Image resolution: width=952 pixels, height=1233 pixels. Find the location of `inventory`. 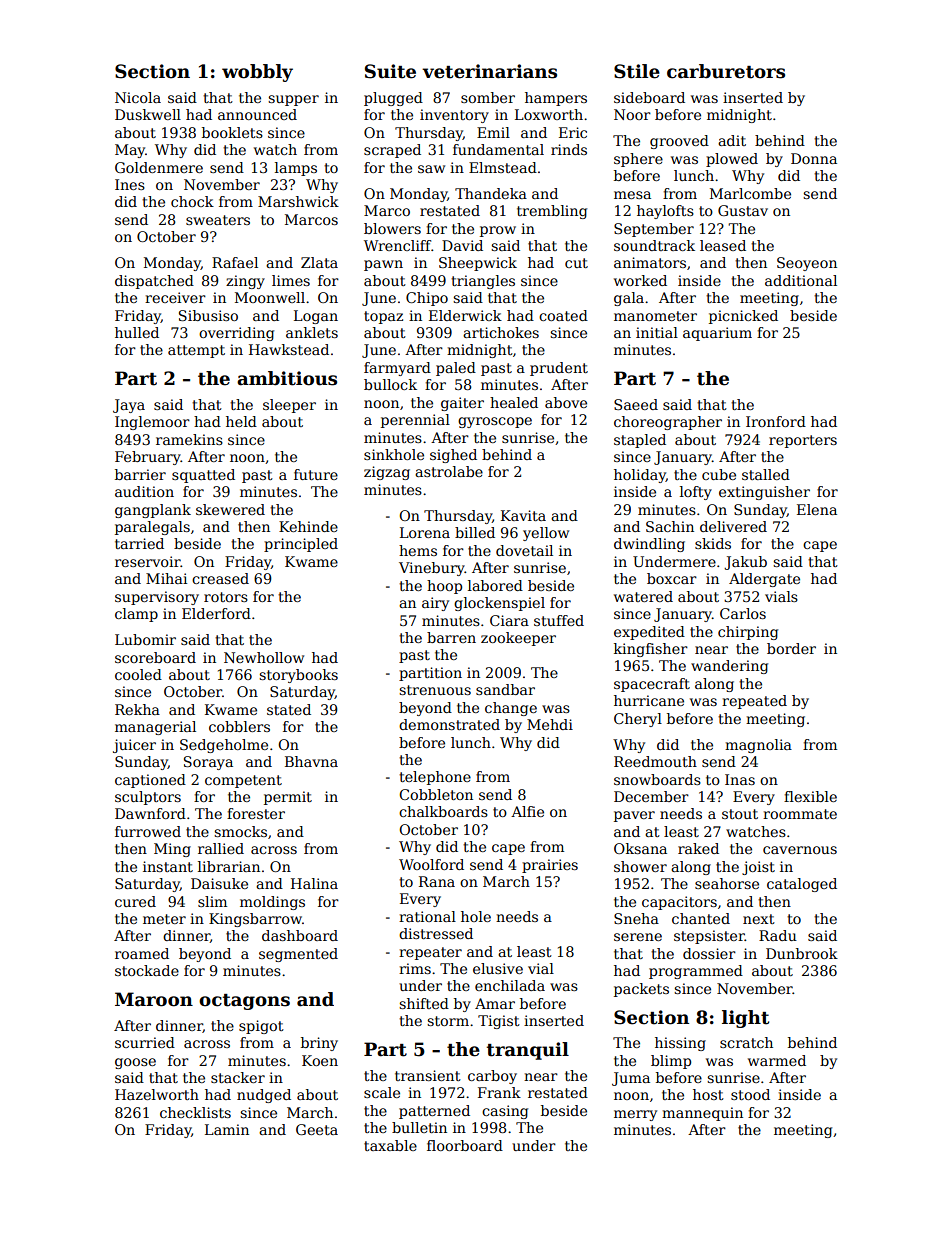

inventory is located at coordinates (454, 116).
